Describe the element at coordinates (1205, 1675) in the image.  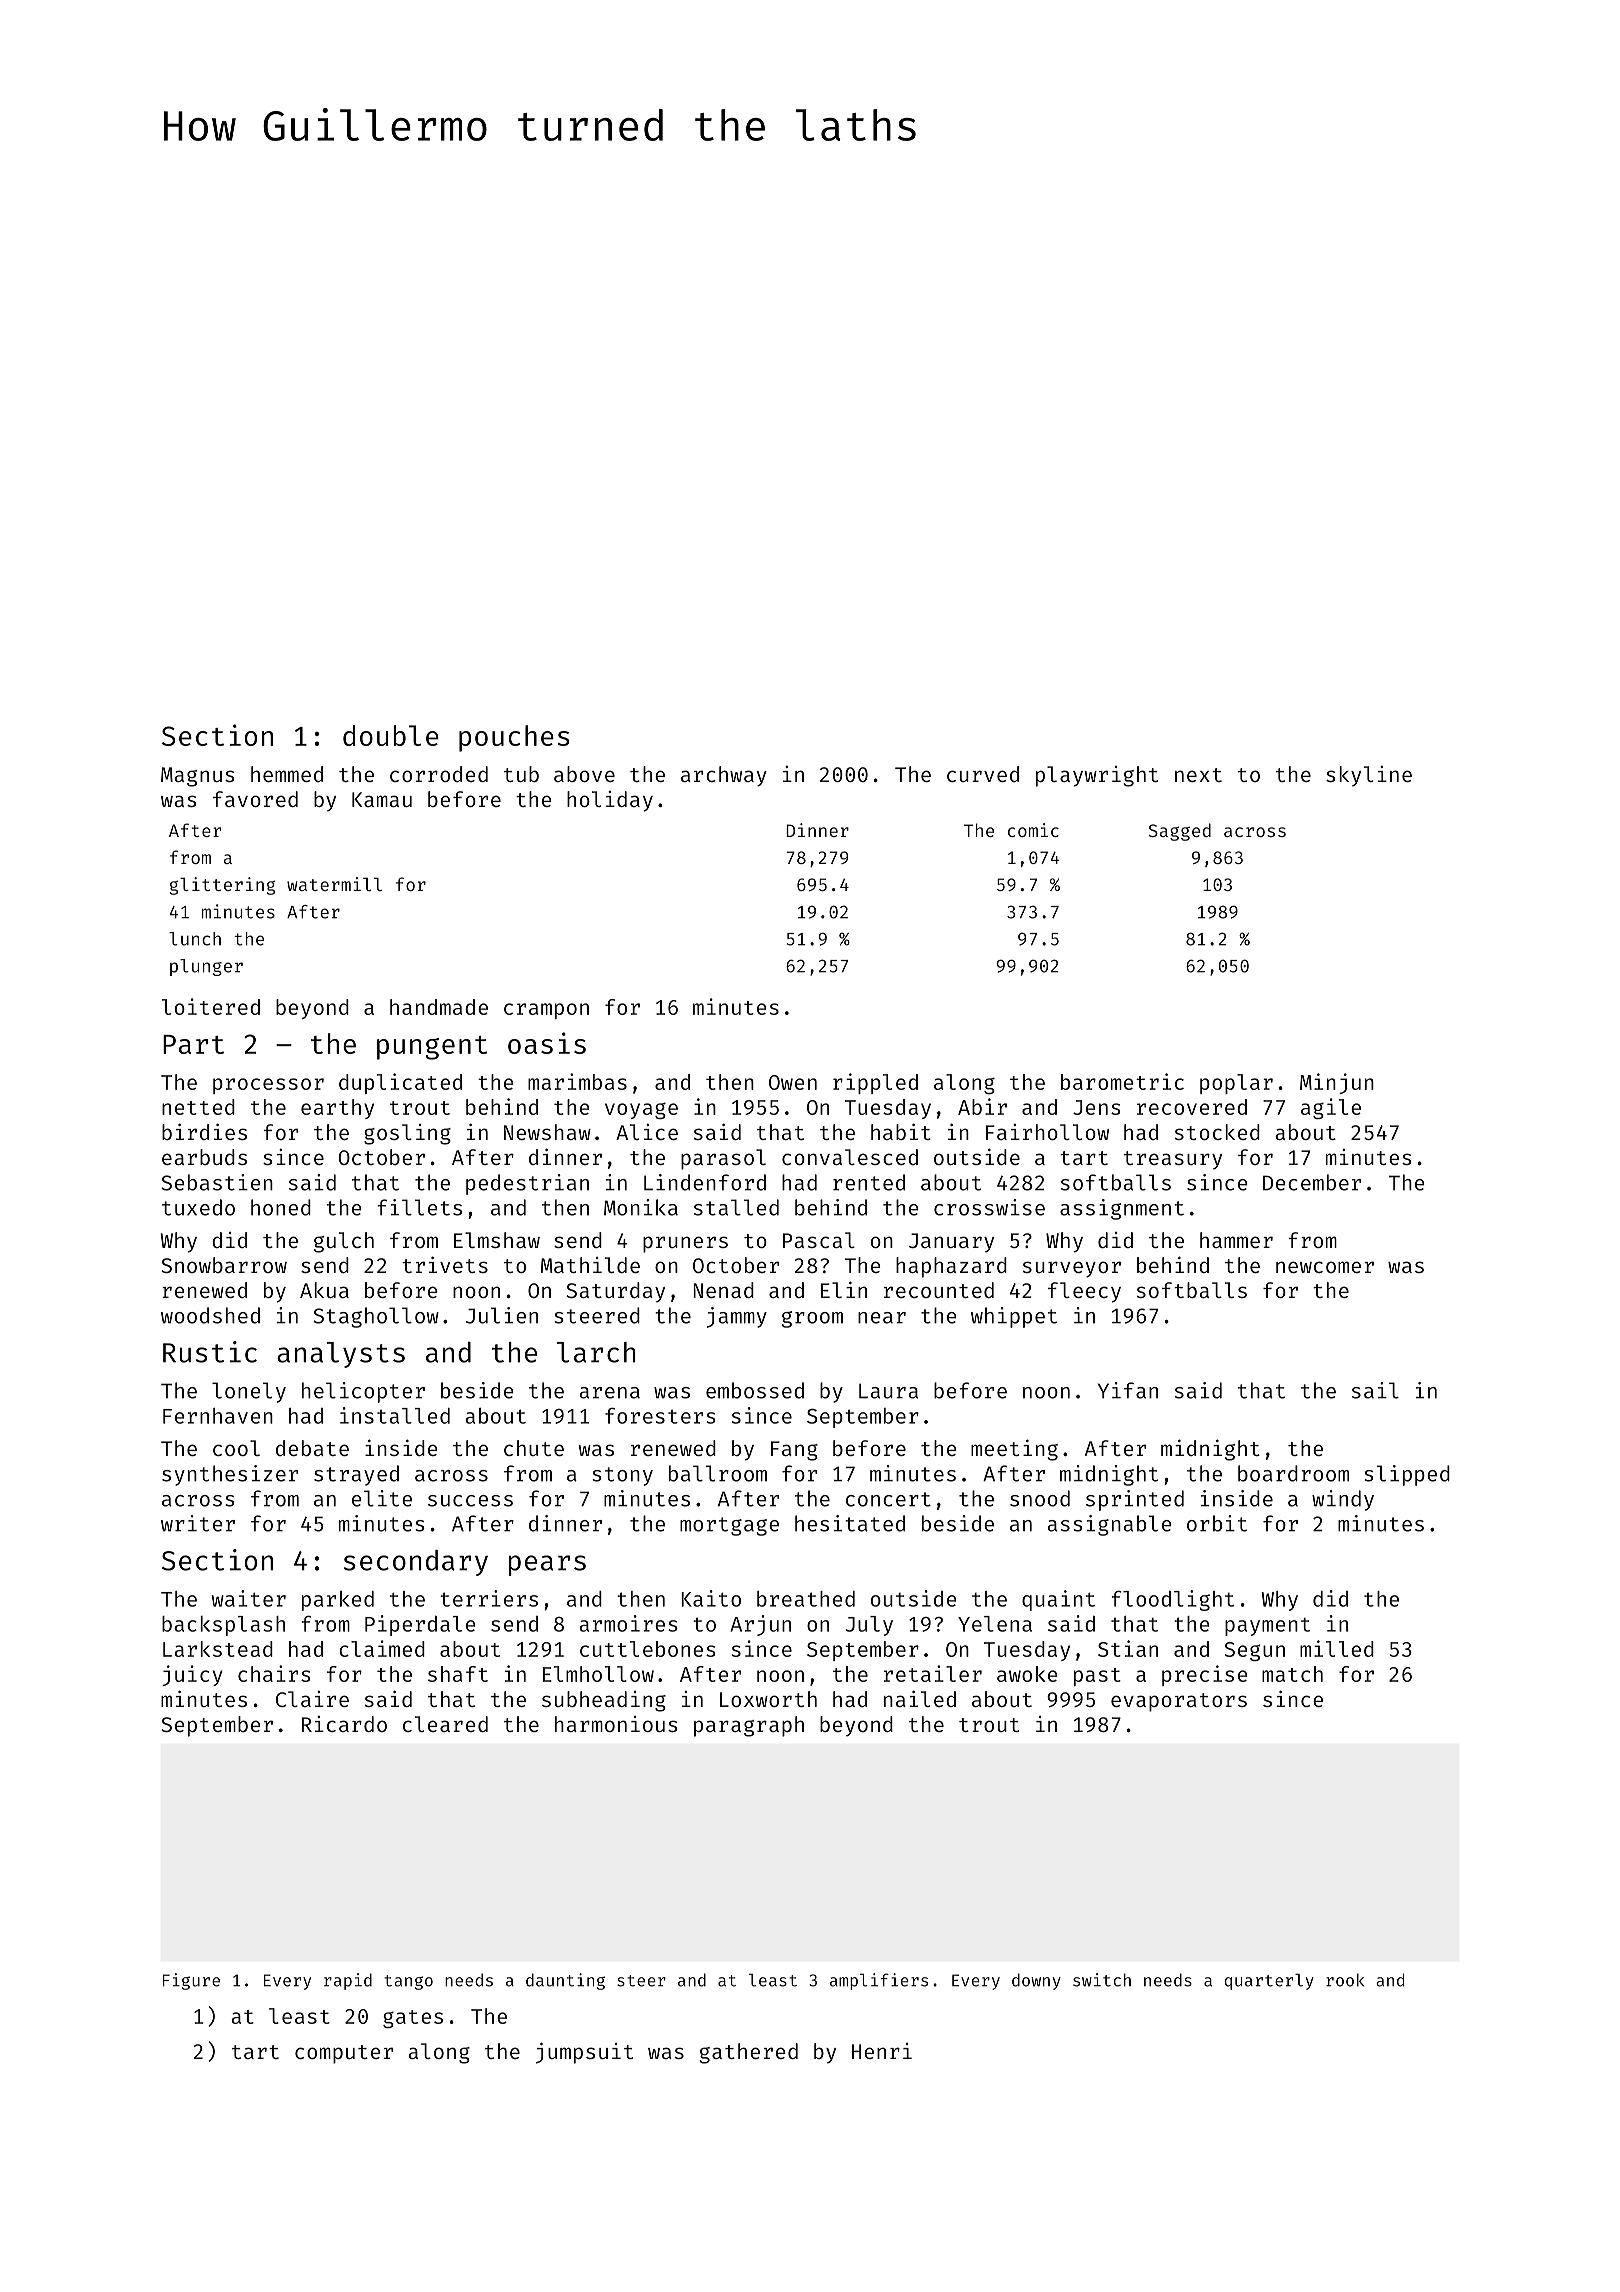
I see `precise` at that location.
